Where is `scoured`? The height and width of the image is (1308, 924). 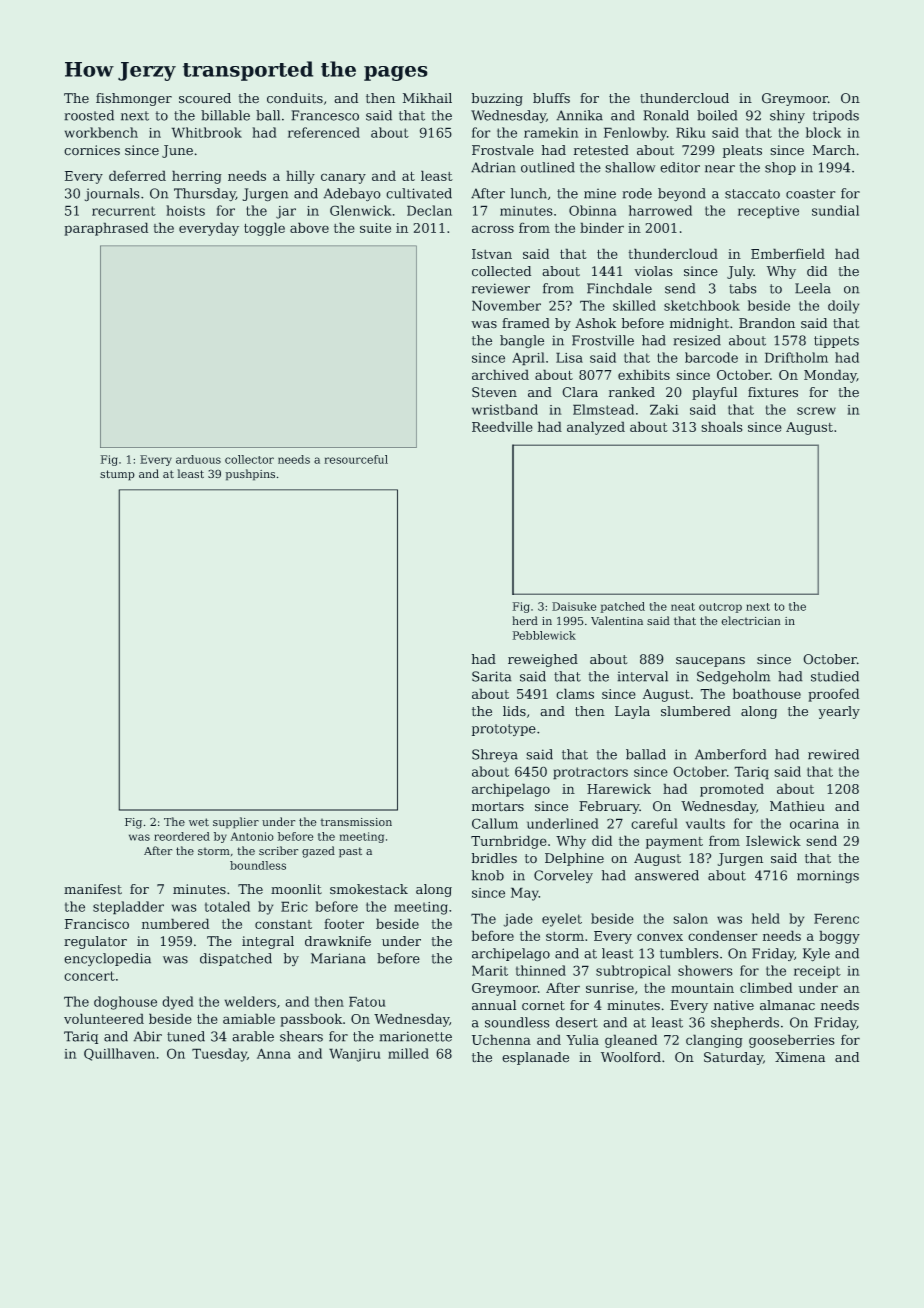
scoured is located at coordinates (205, 98).
